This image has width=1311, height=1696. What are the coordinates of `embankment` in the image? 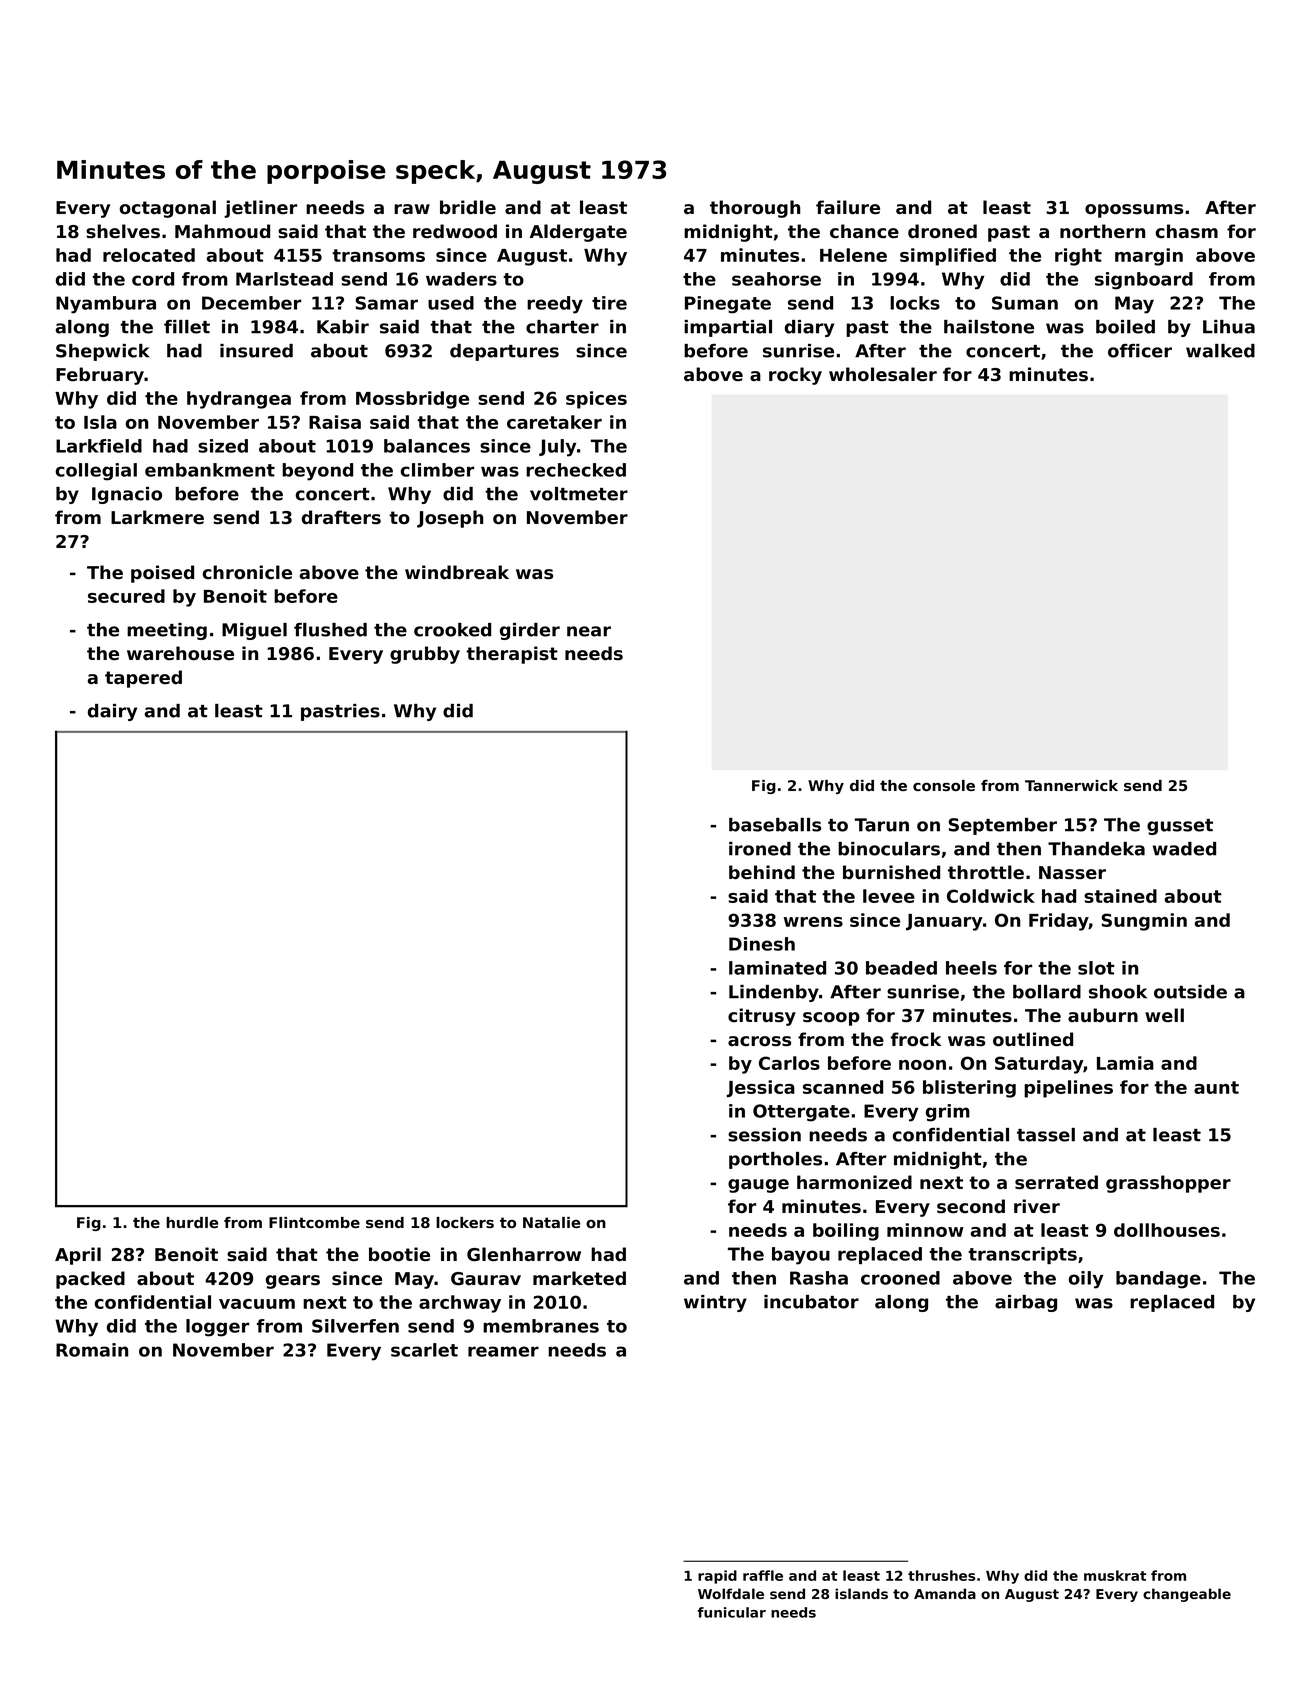 It's located at (210, 470).
